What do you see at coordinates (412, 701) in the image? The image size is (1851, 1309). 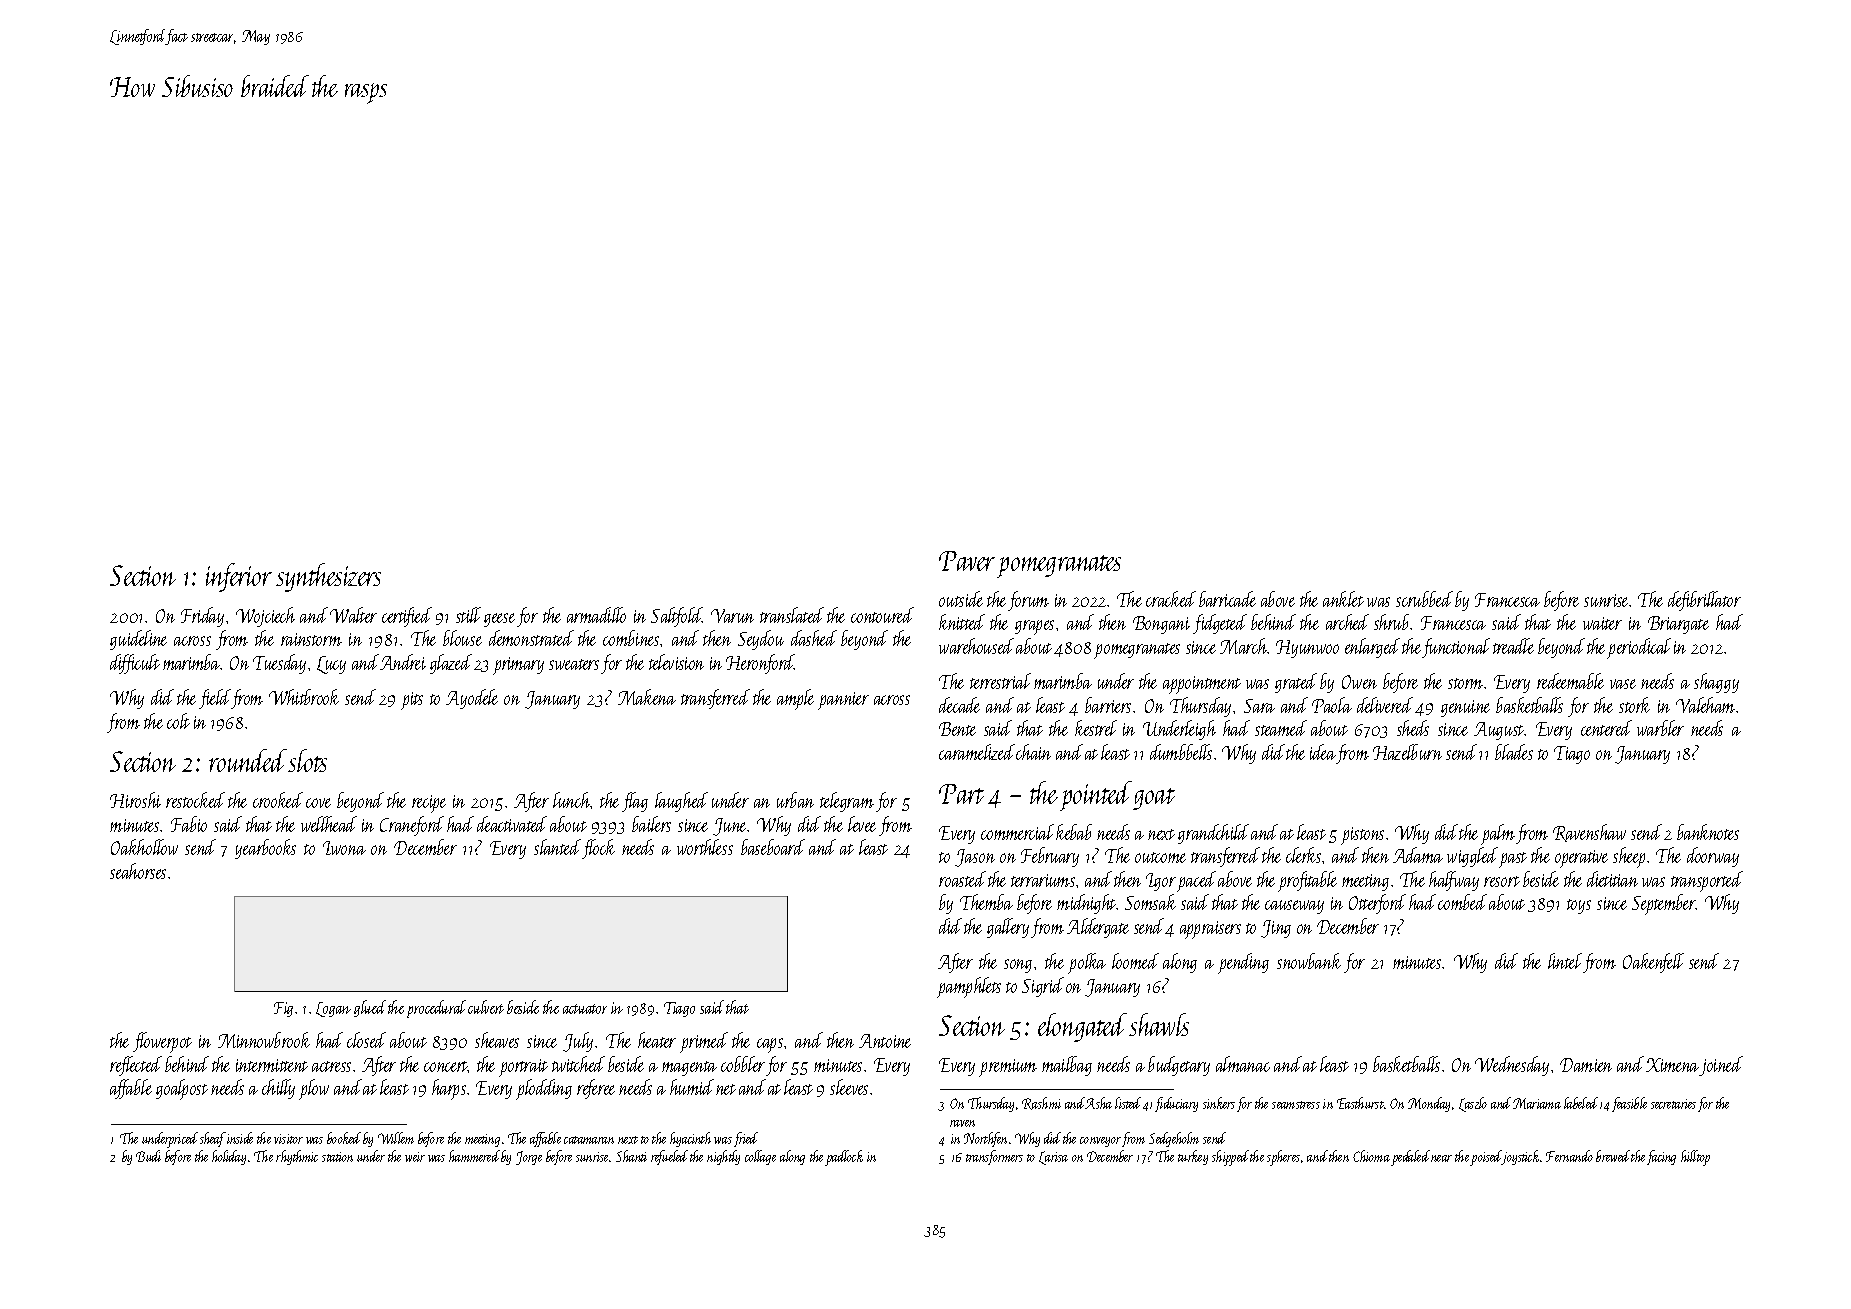 I see `pits` at bounding box center [412, 701].
